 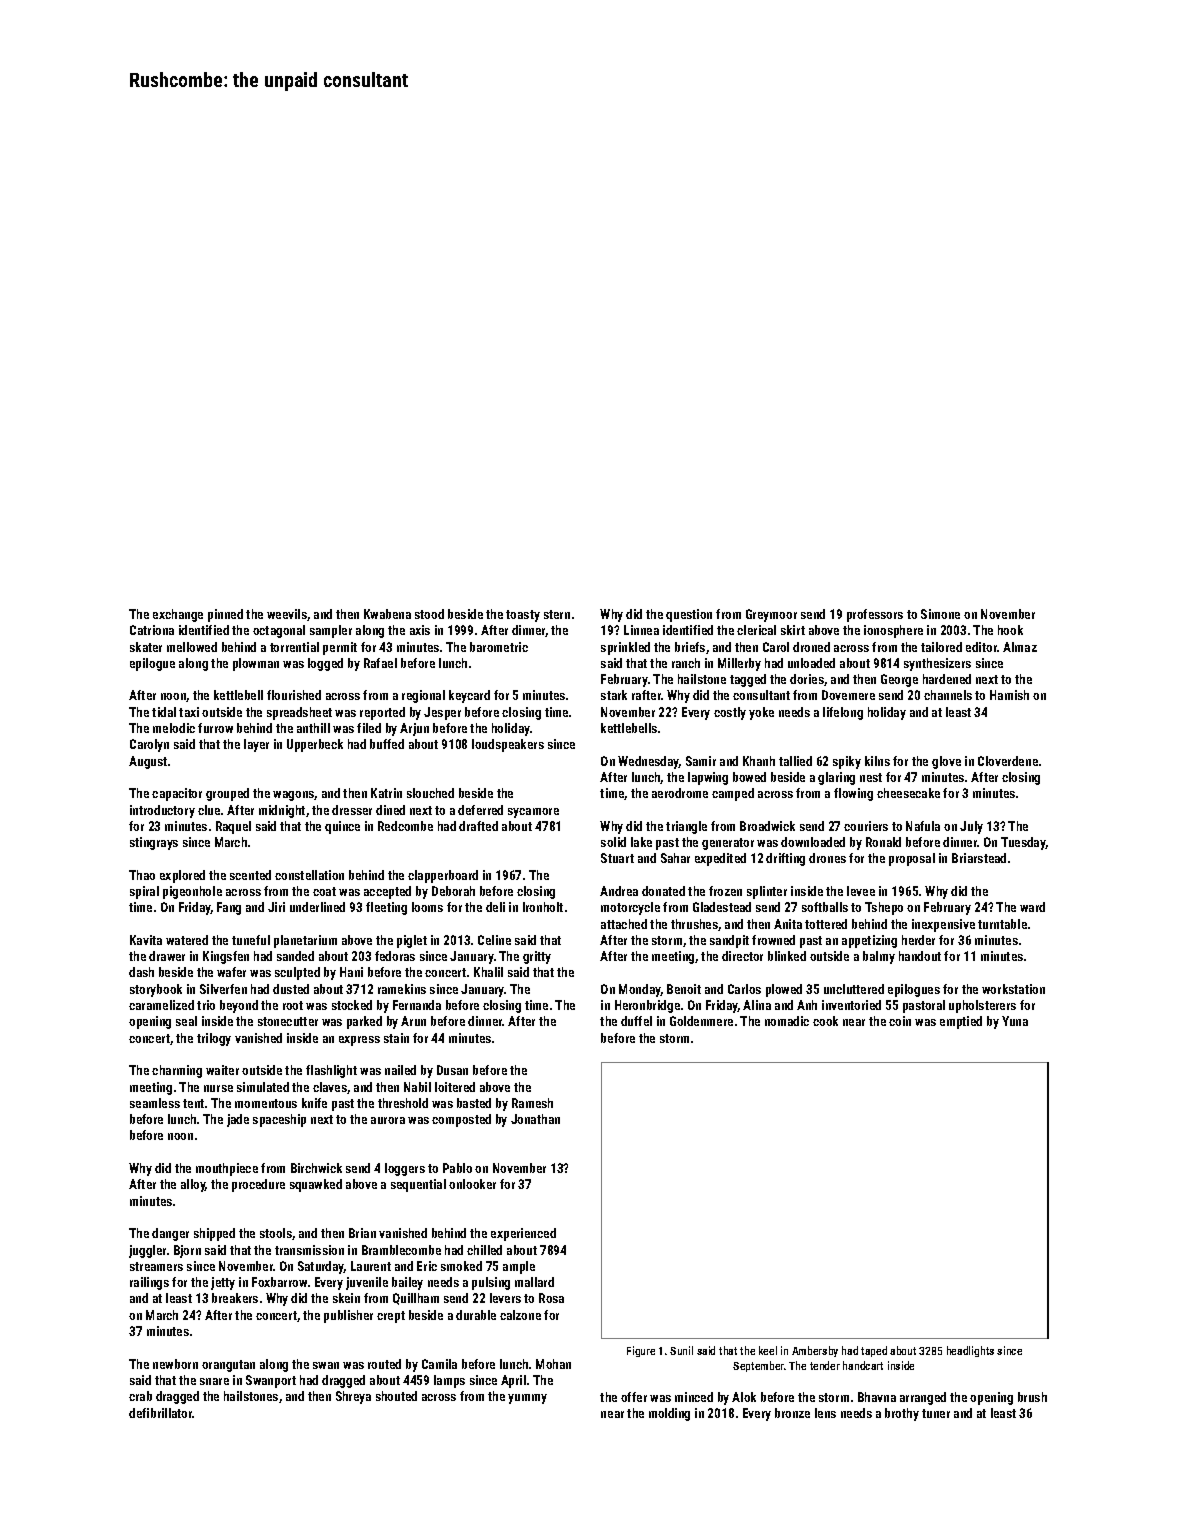 I want to click on Nafula, so click(x=923, y=826).
